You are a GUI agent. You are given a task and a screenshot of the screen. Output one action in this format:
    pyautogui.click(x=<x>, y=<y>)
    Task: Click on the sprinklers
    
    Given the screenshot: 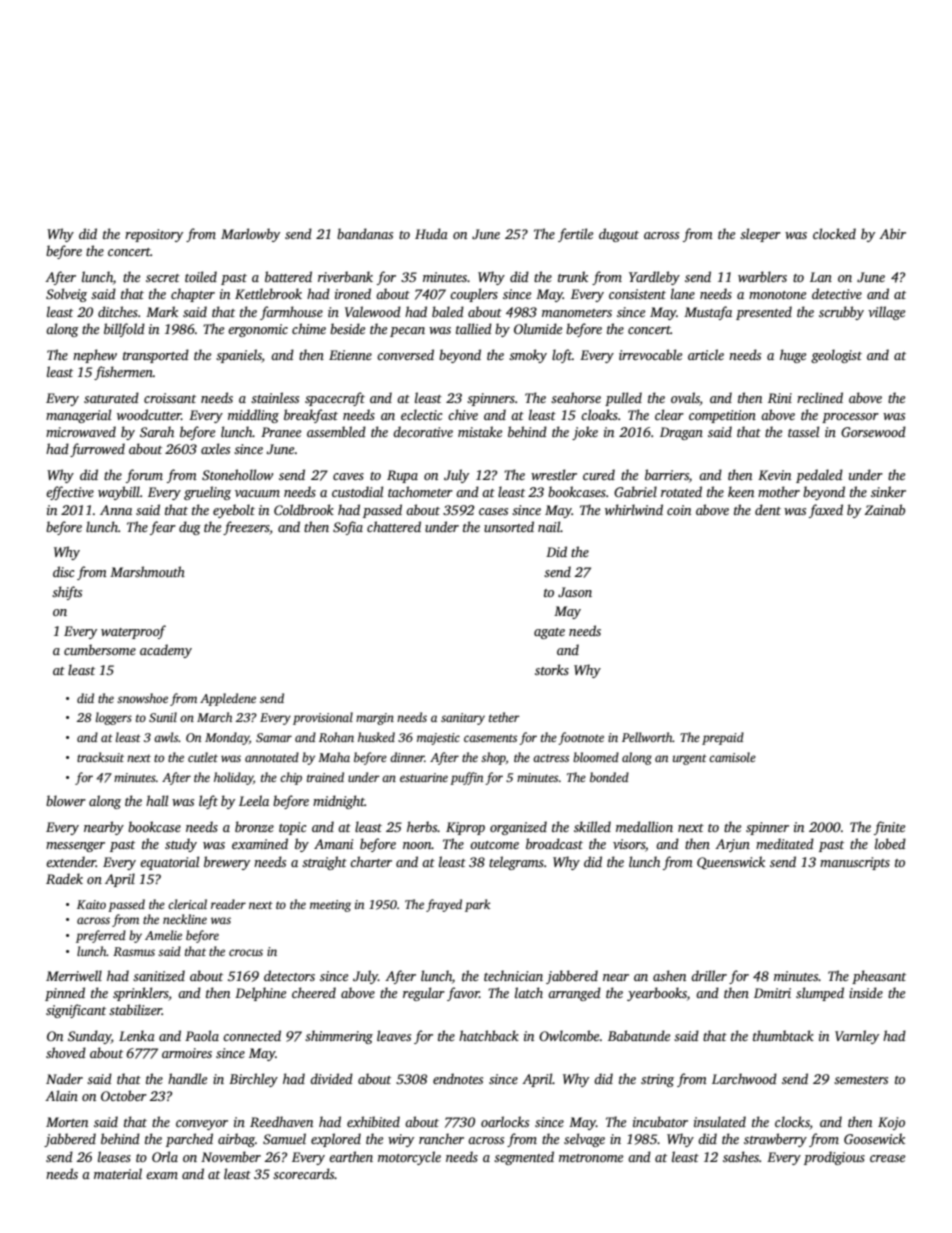 What is the action you would take?
    pyautogui.click(x=141, y=994)
